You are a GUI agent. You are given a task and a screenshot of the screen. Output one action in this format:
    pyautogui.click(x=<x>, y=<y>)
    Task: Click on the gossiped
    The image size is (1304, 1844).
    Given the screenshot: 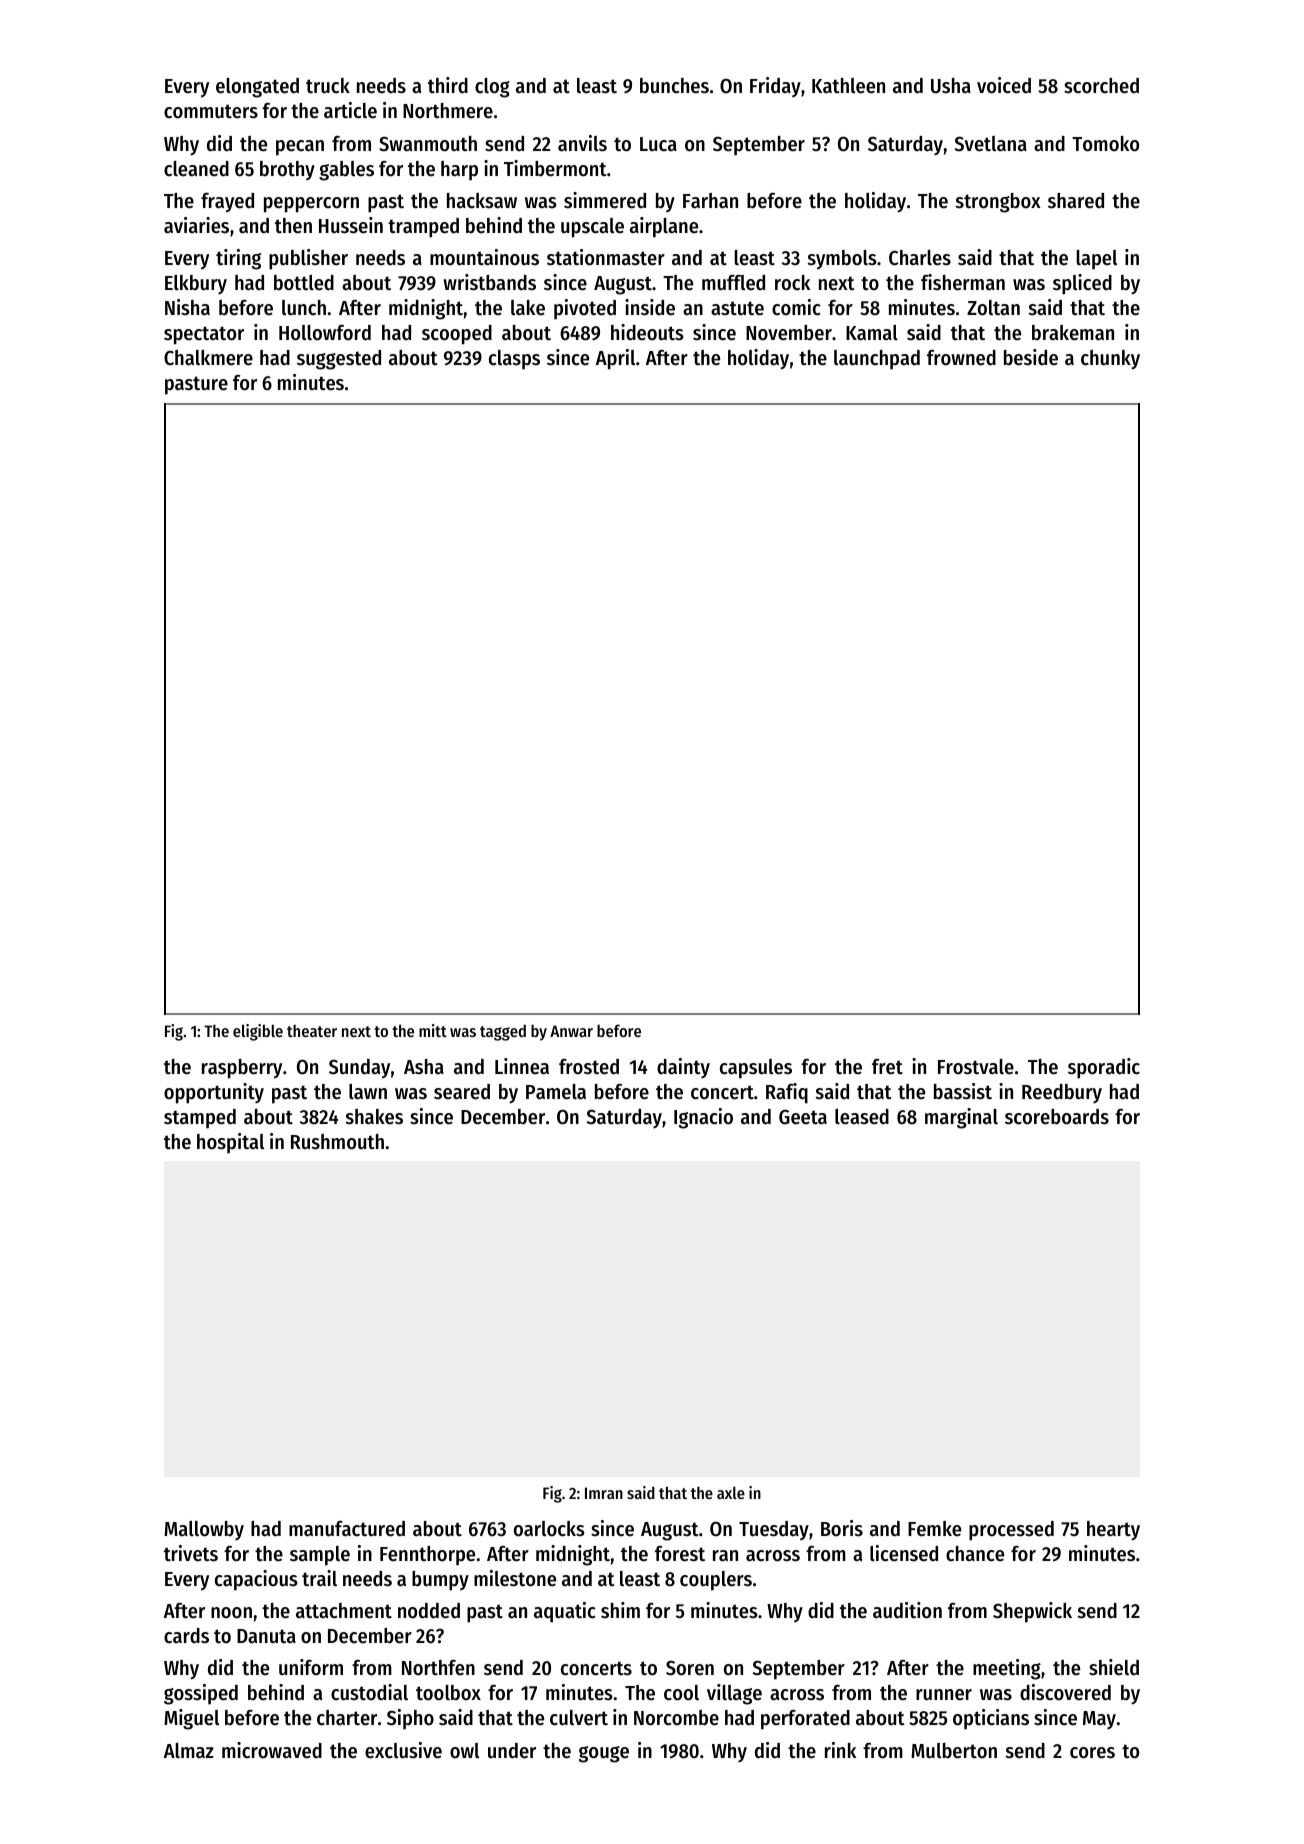 What is the action you would take?
    pyautogui.click(x=201, y=1694)
